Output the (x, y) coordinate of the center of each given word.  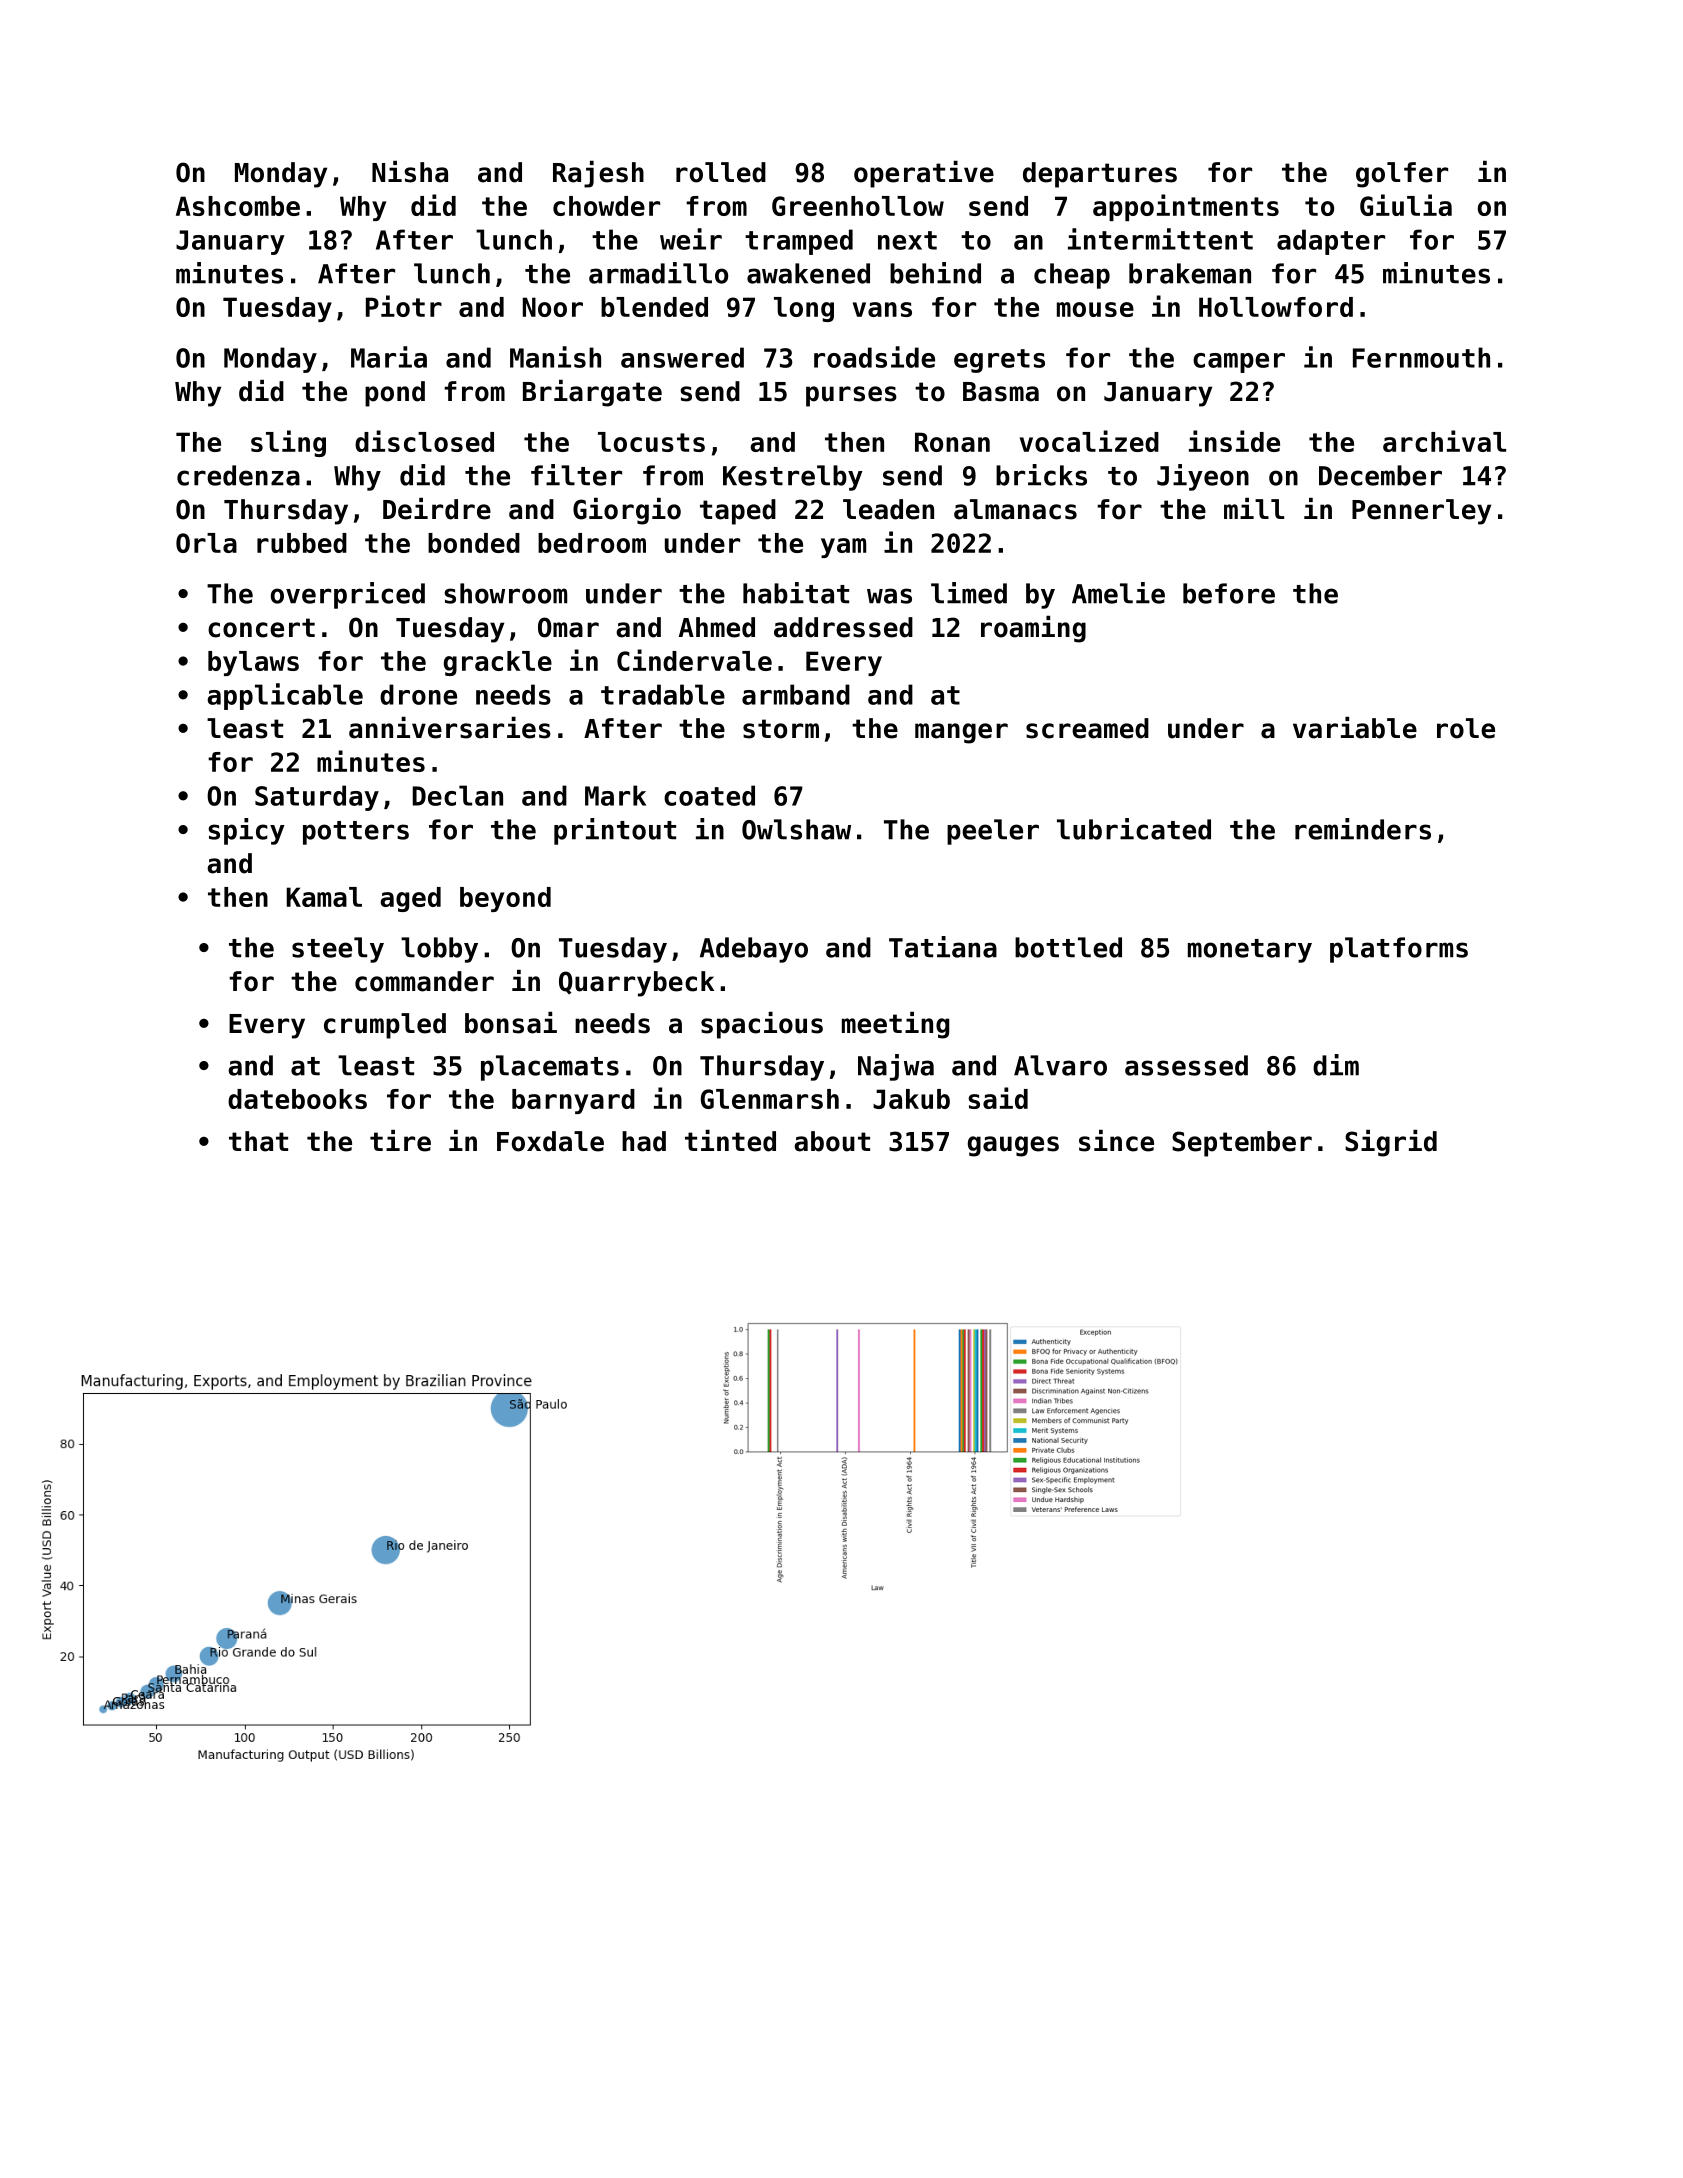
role (1466, 728)
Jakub (911, 1099)
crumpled (385, 1026)
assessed (1186, 1065)
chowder (606, 206)
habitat (796, 593)
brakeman (1190, 273)
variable (1355, 728)
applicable (285, 696)
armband (796, 694)
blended (654, 307)
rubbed (302, 543)
